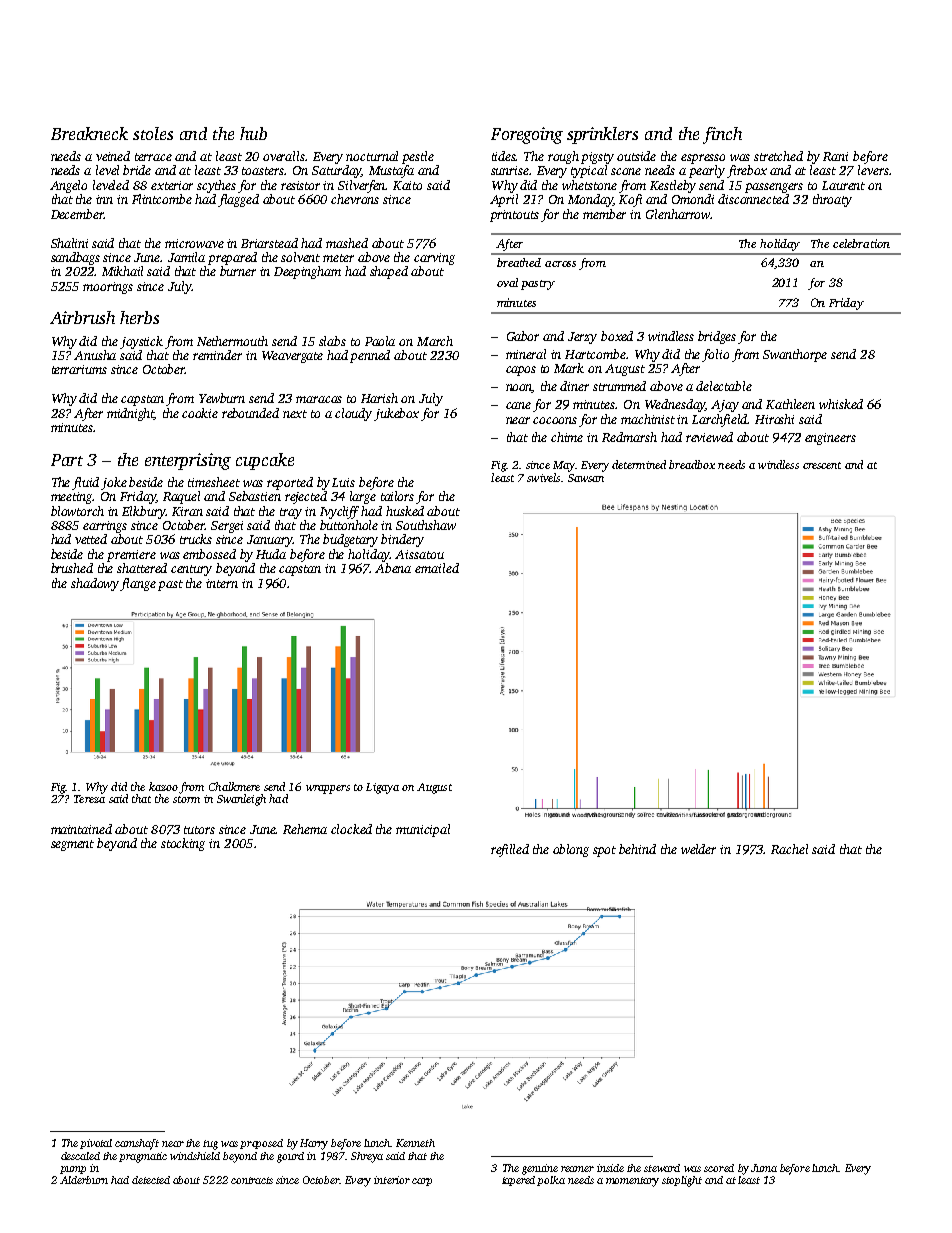 This screenshot has height=1233, width=952. I want to click on slabs, so click(332, 341).
